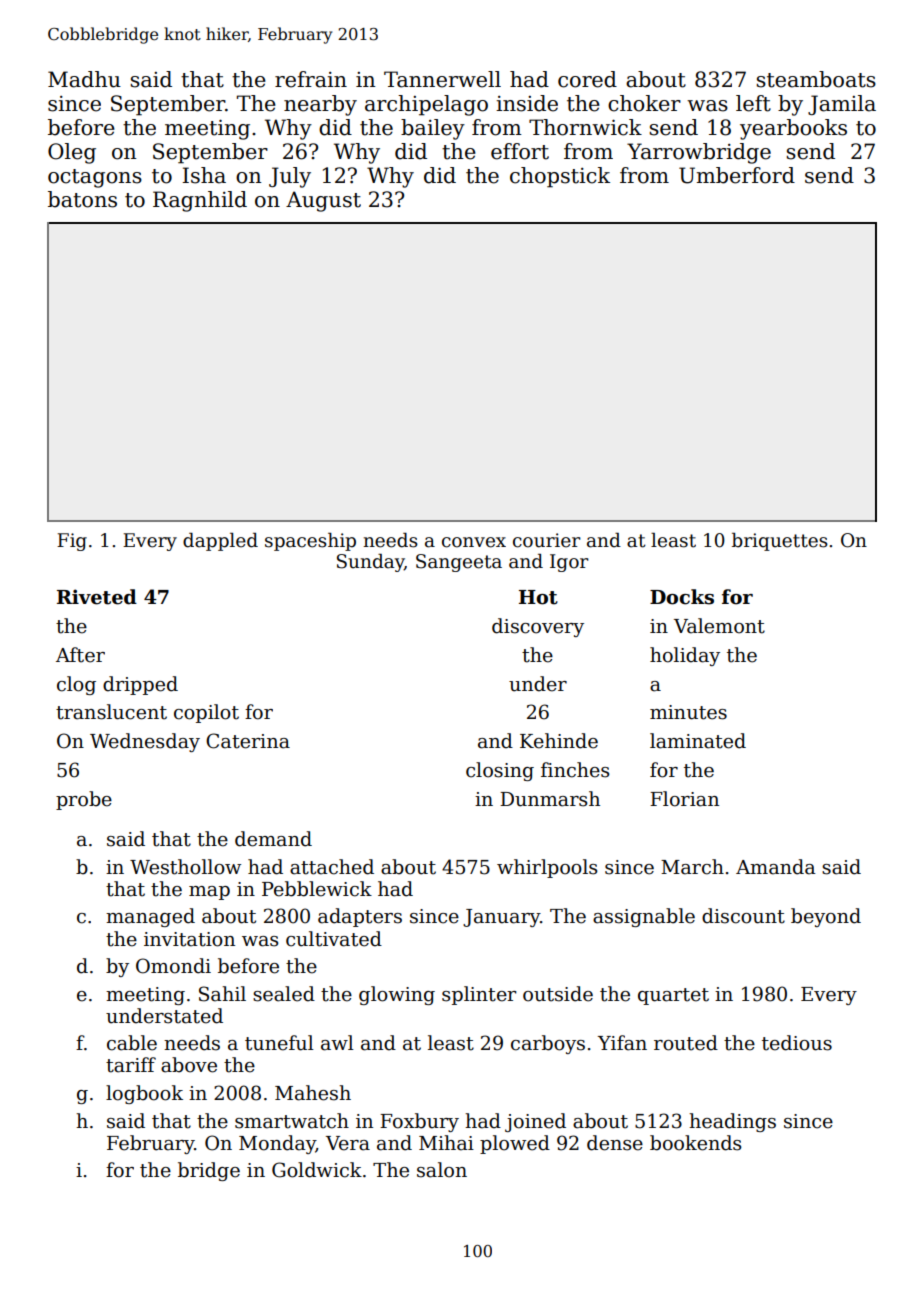 The width and height of the screenshot is (924, 1314). Describe the element at coordinates (575, 770) in the screenshot. I see `finches` at that location.
